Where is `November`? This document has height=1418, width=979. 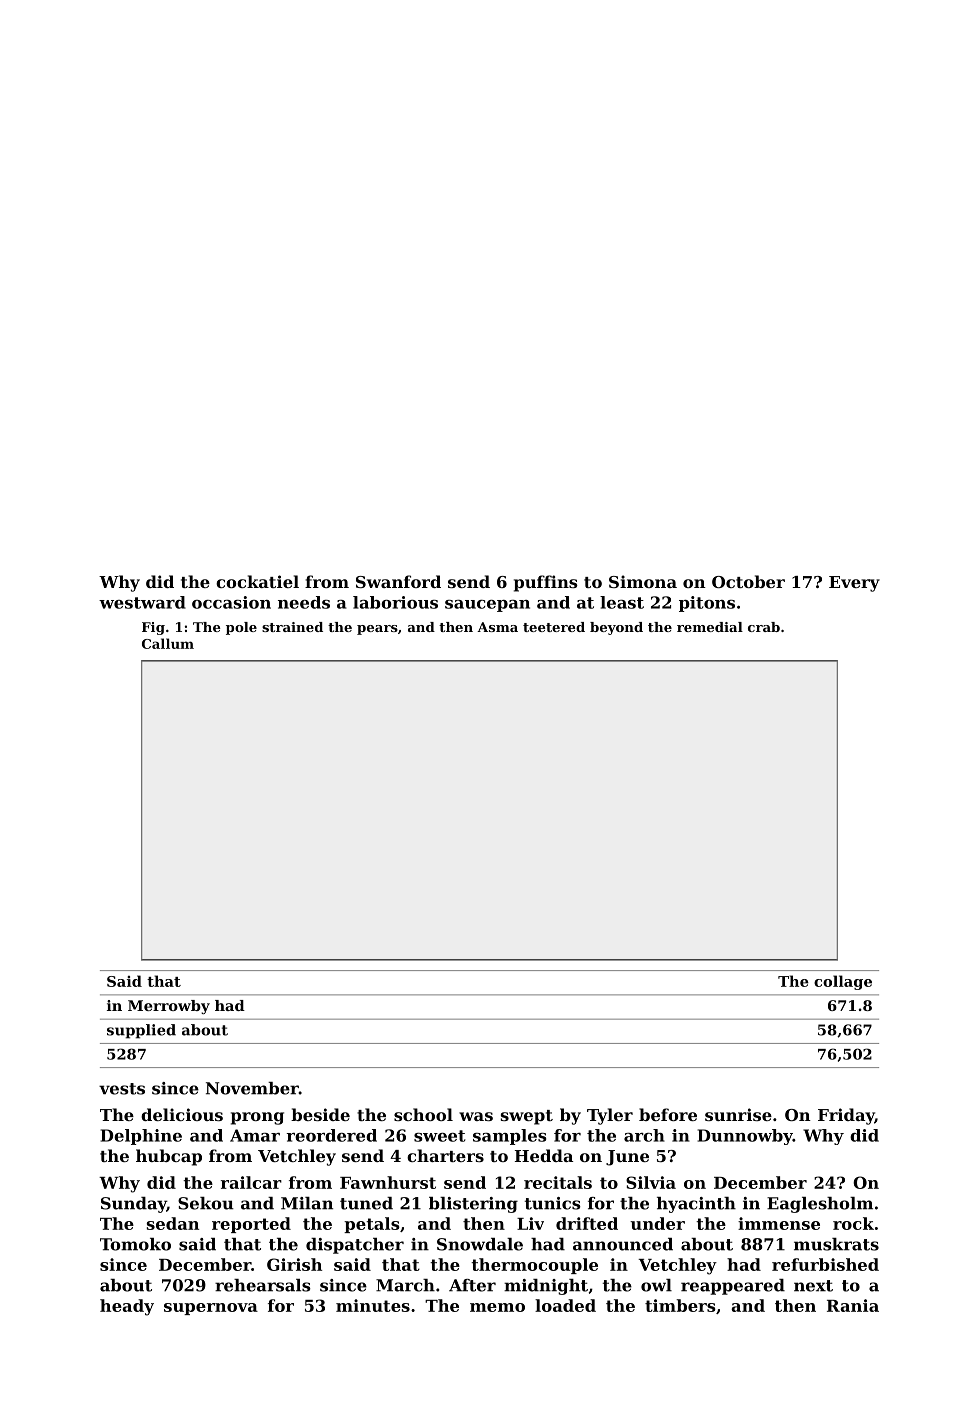
November is located at coordinates (252, 1088).
